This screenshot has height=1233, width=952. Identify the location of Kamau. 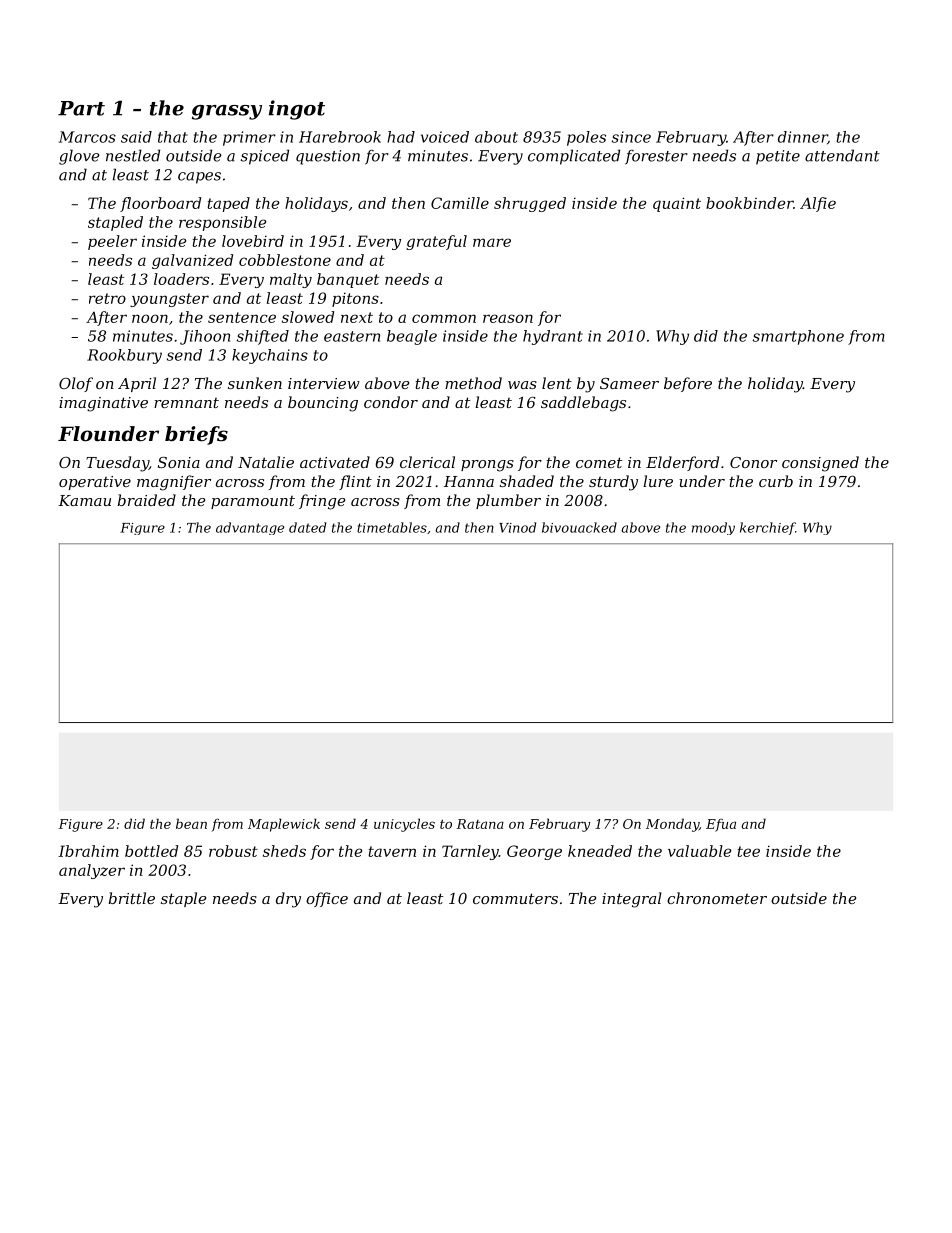
(84, 500).
